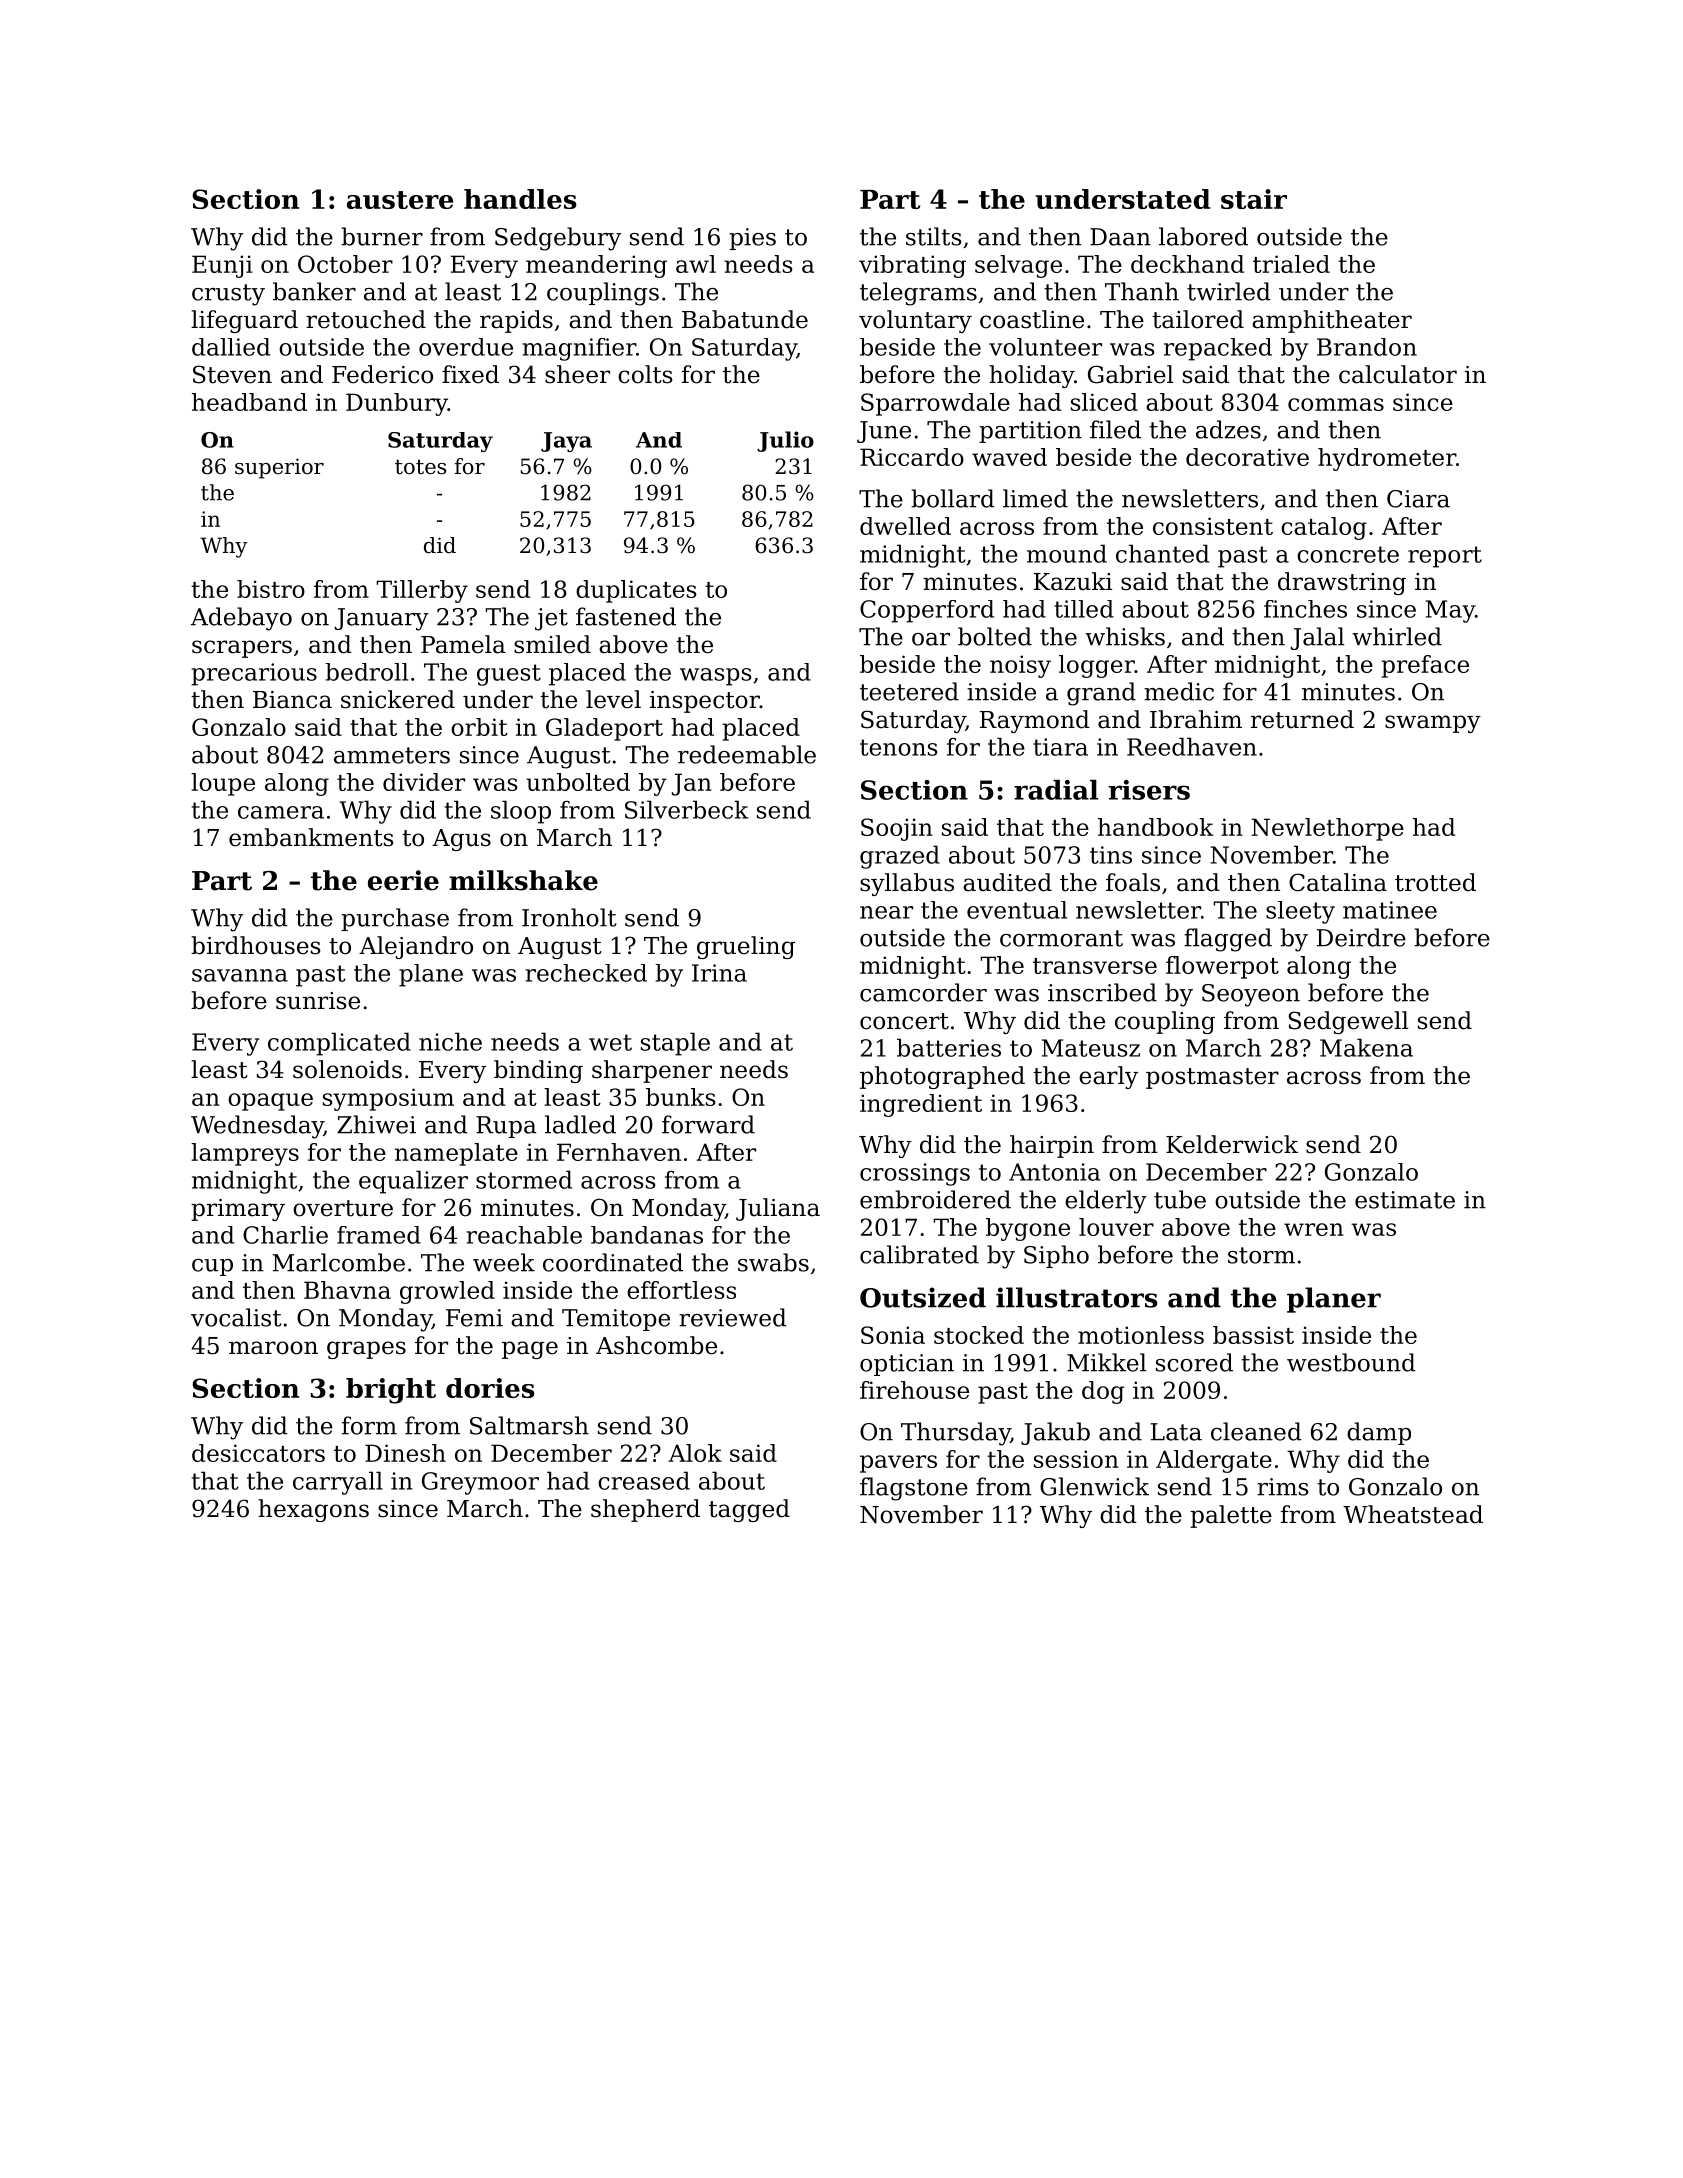  Describe the element at coordinates (1133, 882) in the document. I see `foals` at that location.
